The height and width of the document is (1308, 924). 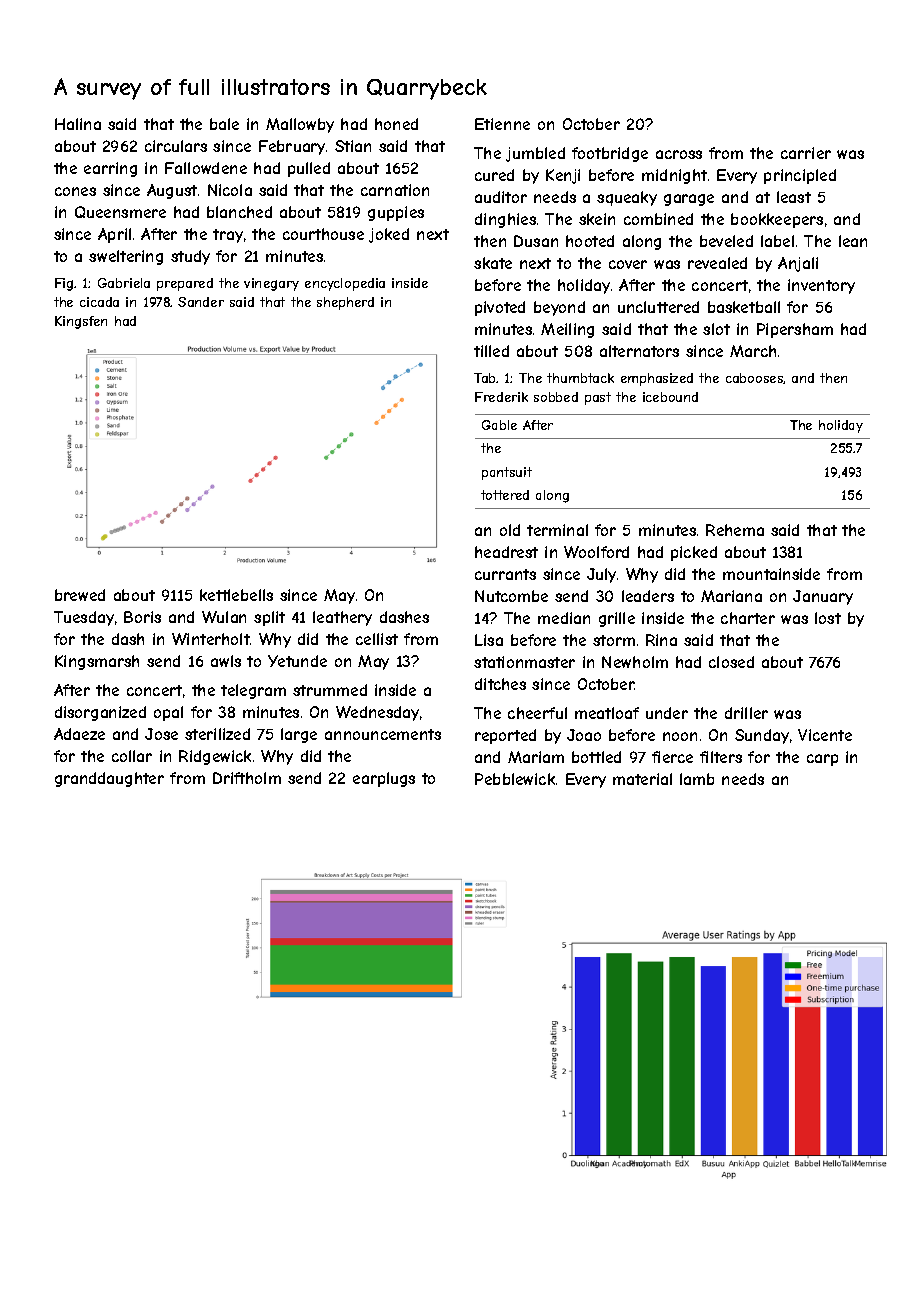 What do you see at coordinates (97, 662) in the document?
I see `Kingsmarsh` at bounding box center [97, 662].
